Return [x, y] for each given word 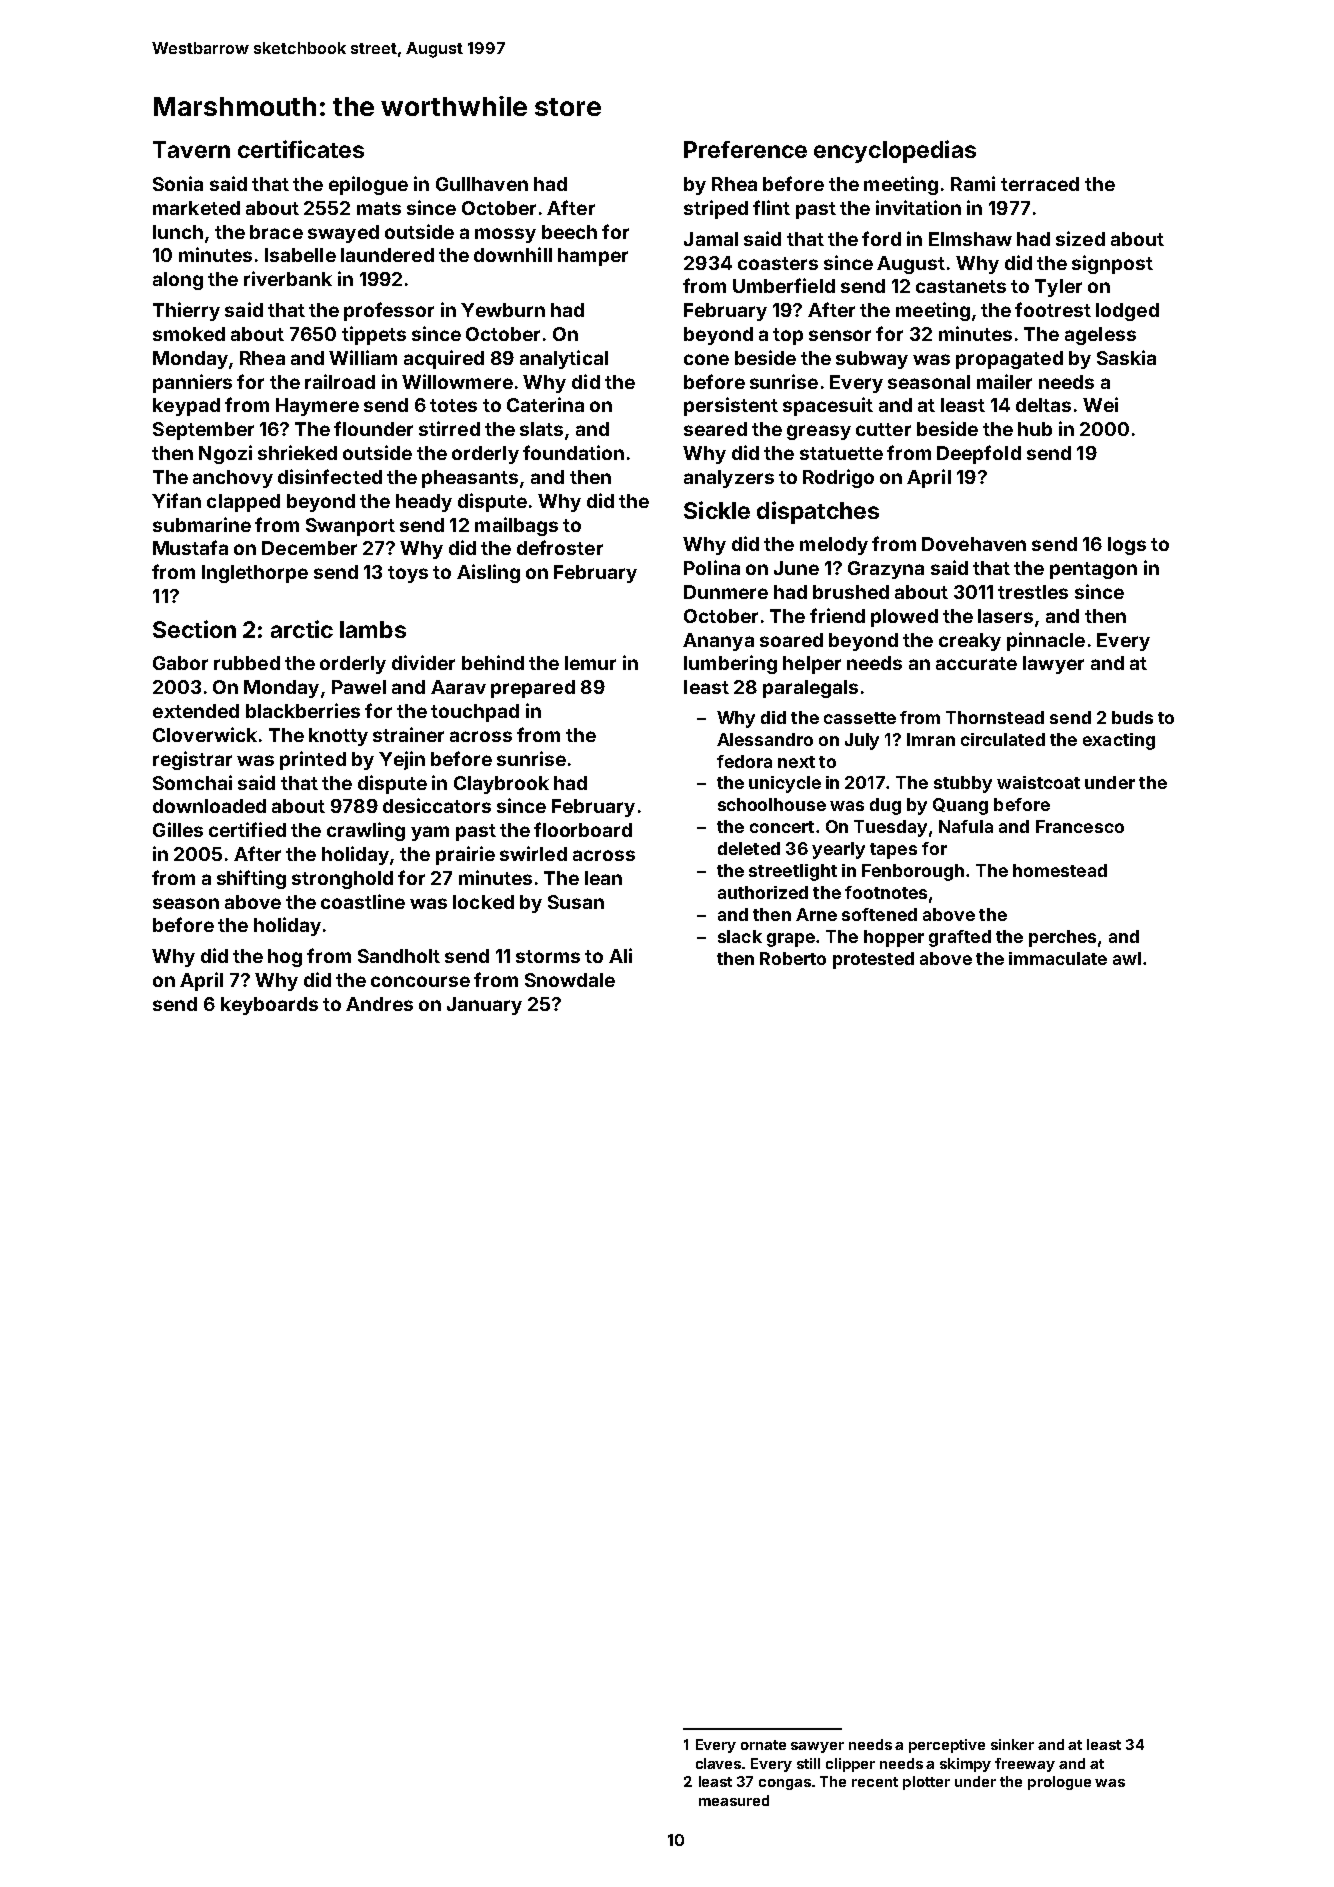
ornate [763, 1745]
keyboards [269, 1006]
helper [812, 665]
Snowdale [570, 980]
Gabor [180, 663]
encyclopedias [895, 151]
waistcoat [1038, 782]
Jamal [711, 239]
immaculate [1058, 958]
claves [719, 1763]
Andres [379, 1004]
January [484, 1006]
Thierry [186, 311]
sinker [1012, 1744]
